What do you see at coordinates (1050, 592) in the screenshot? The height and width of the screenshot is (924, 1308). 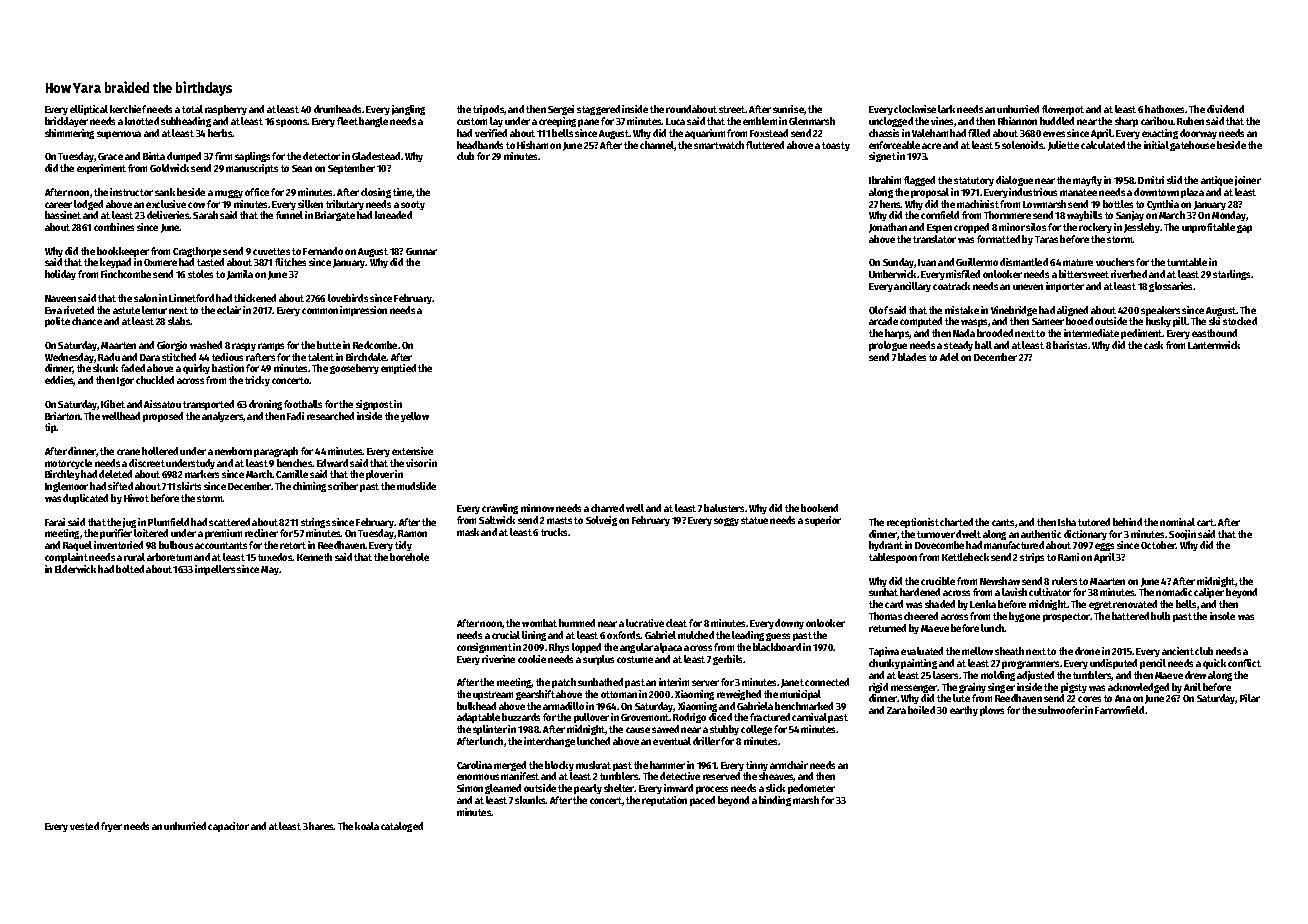 I see `cultivator` at bounding box center [1050, 592].
